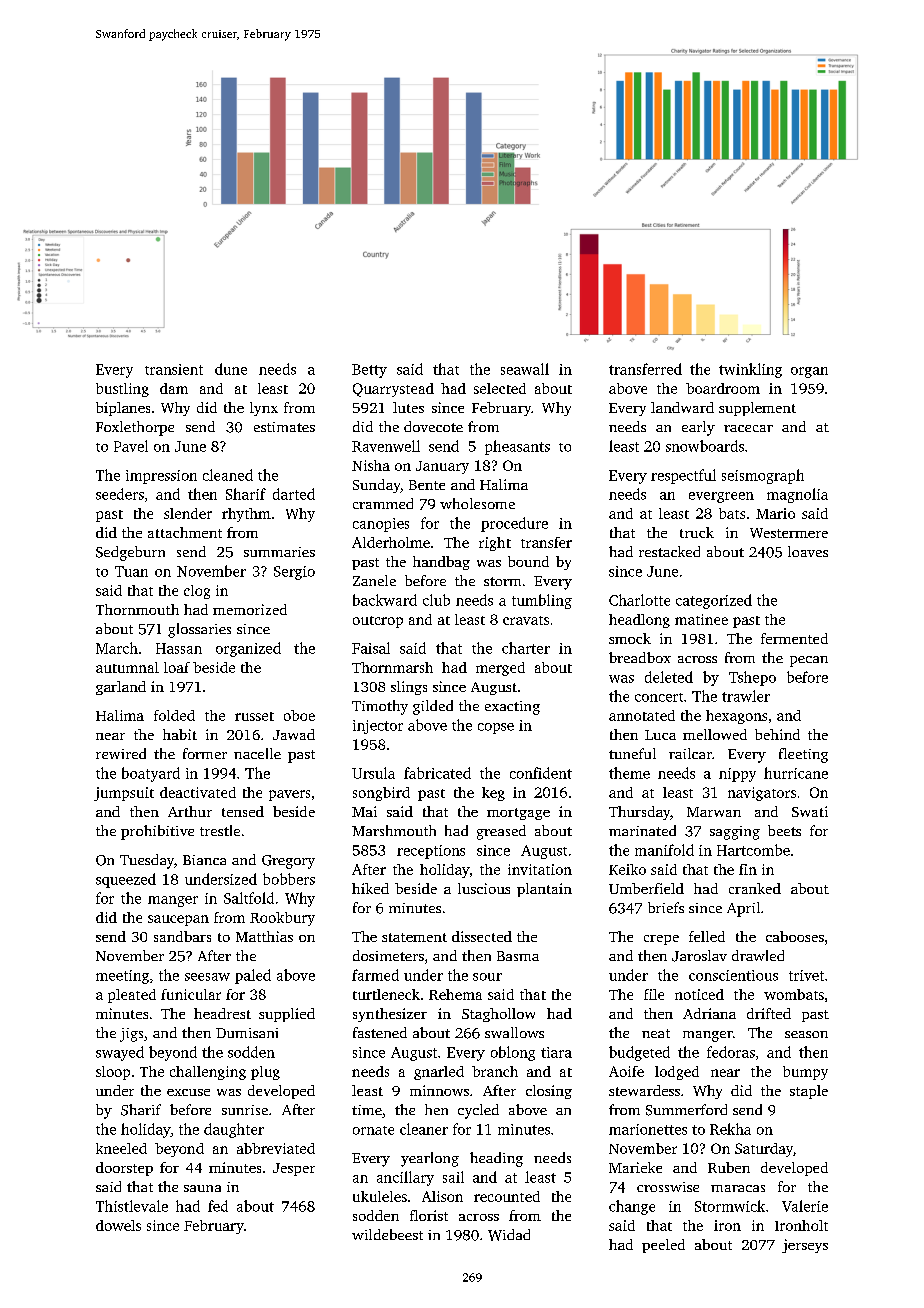  I want to click on swayed, so click(120, 1053).
